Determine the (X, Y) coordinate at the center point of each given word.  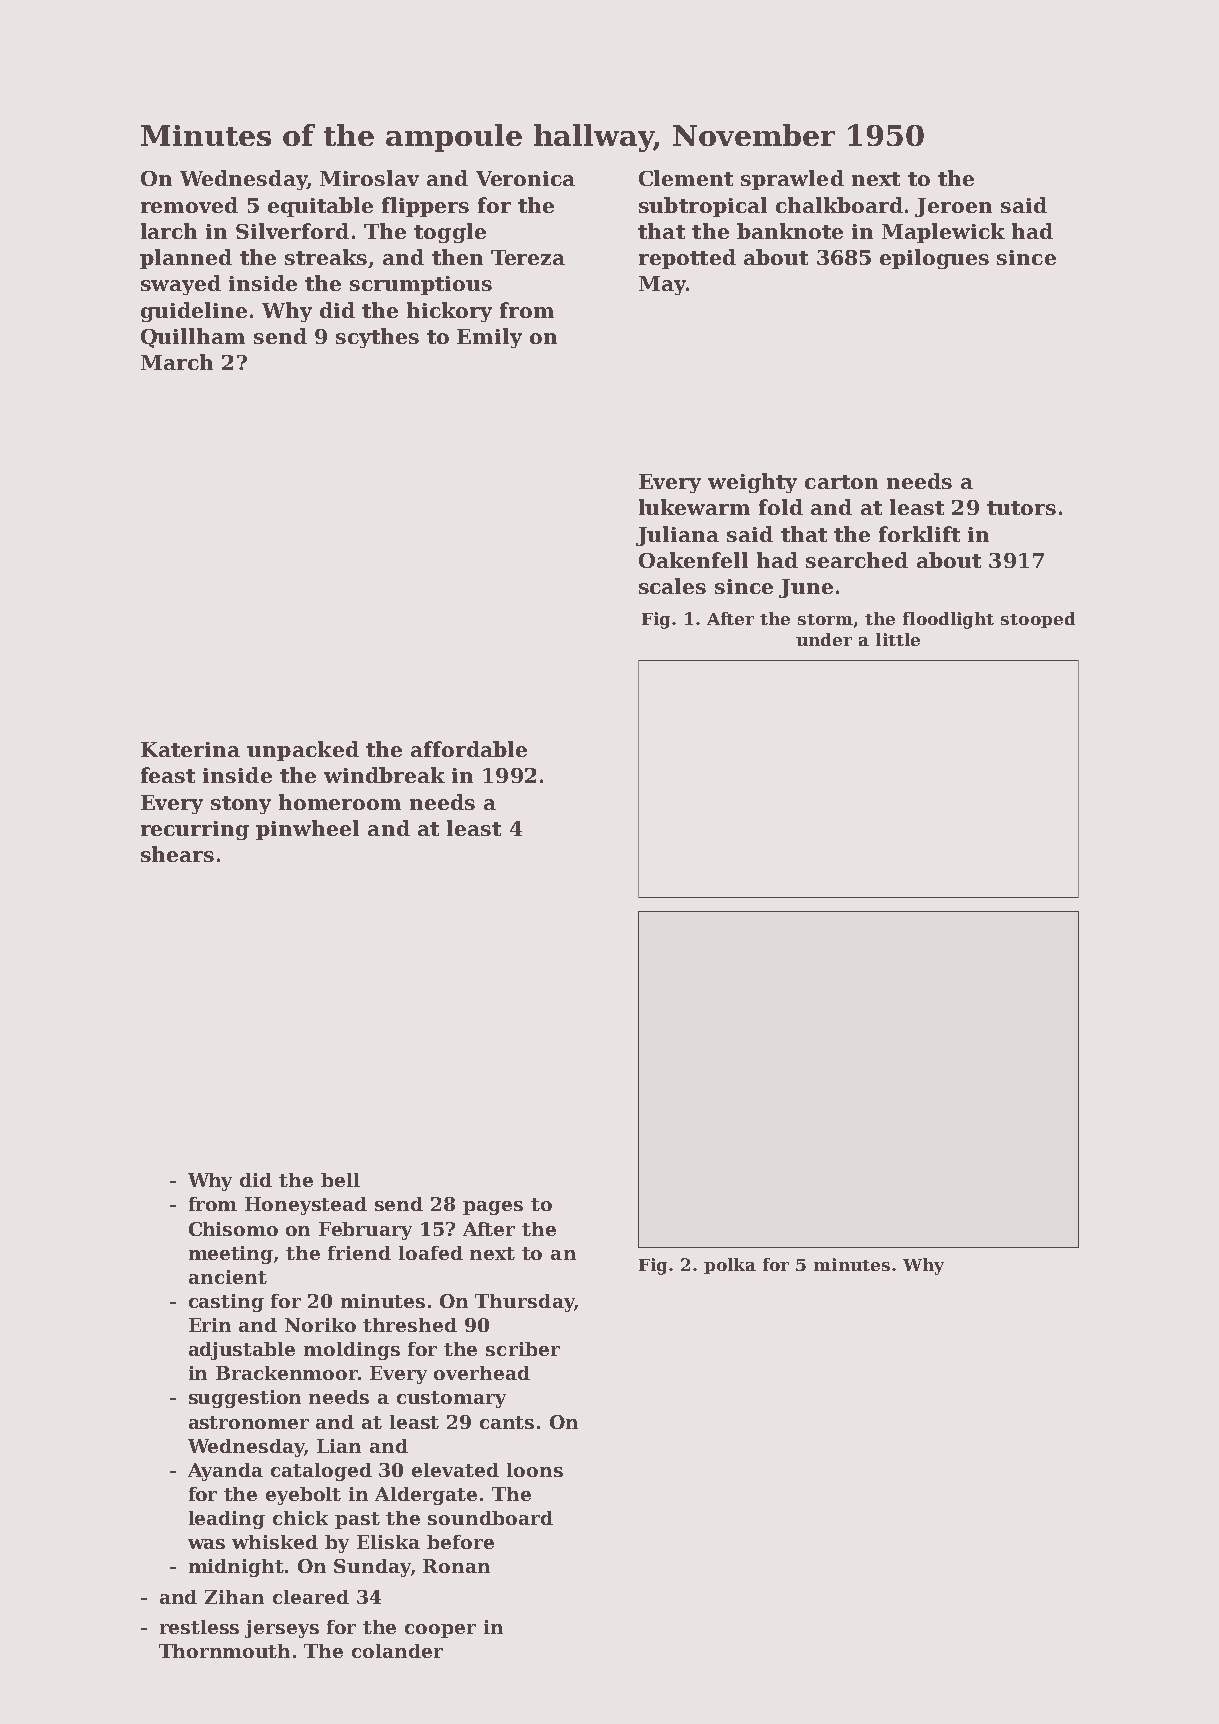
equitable (320, 207)
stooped (1038, 620)
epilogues (934, 259)
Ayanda (225, 1472)
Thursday (524, 1303)
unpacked (303, 751)
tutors (1021, 508)
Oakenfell (693, 560)
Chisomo (233, 1229)
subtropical (703, 207)
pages (493, 1208)
